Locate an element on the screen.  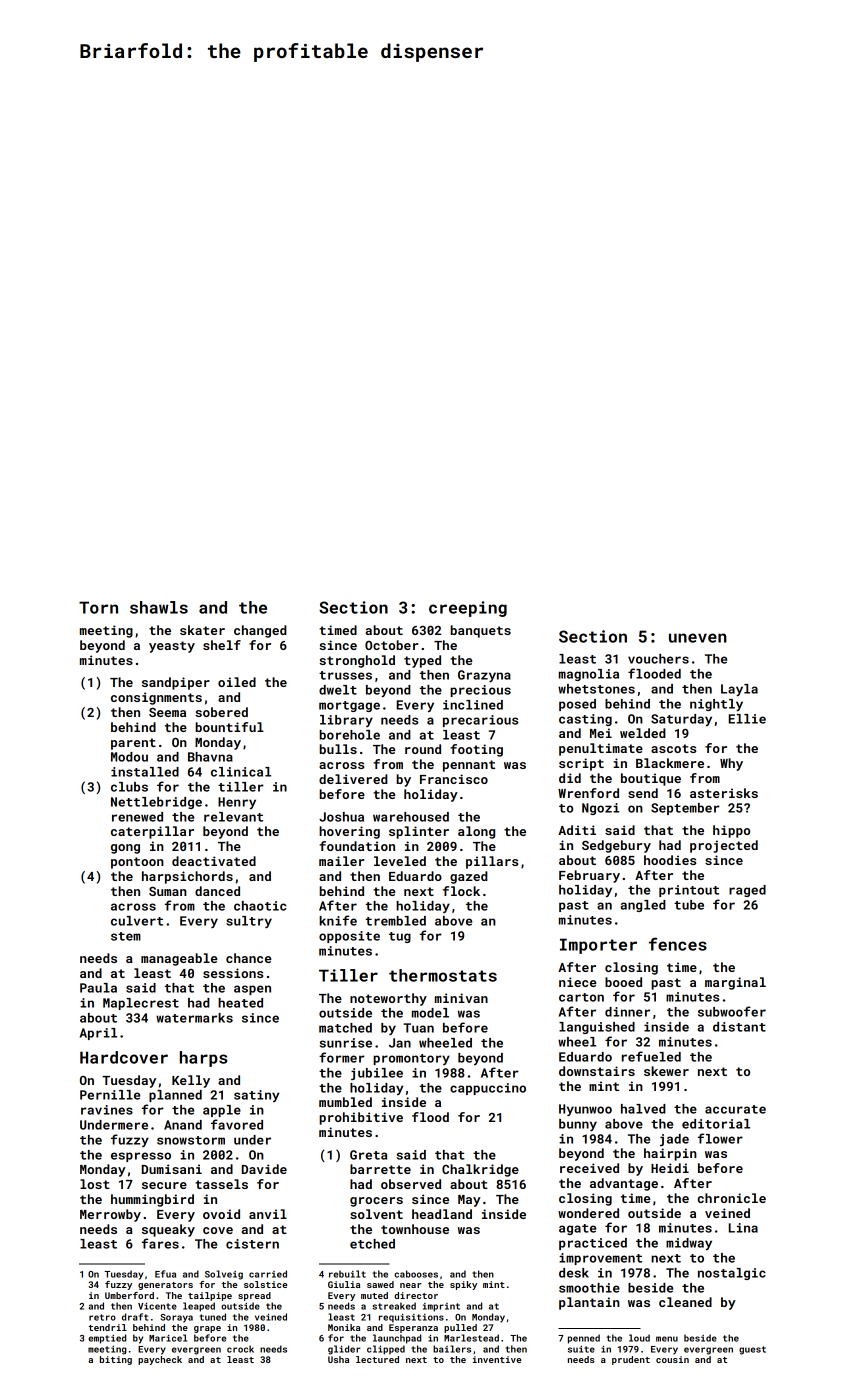
Torn is located at coordinates (98, 607).
